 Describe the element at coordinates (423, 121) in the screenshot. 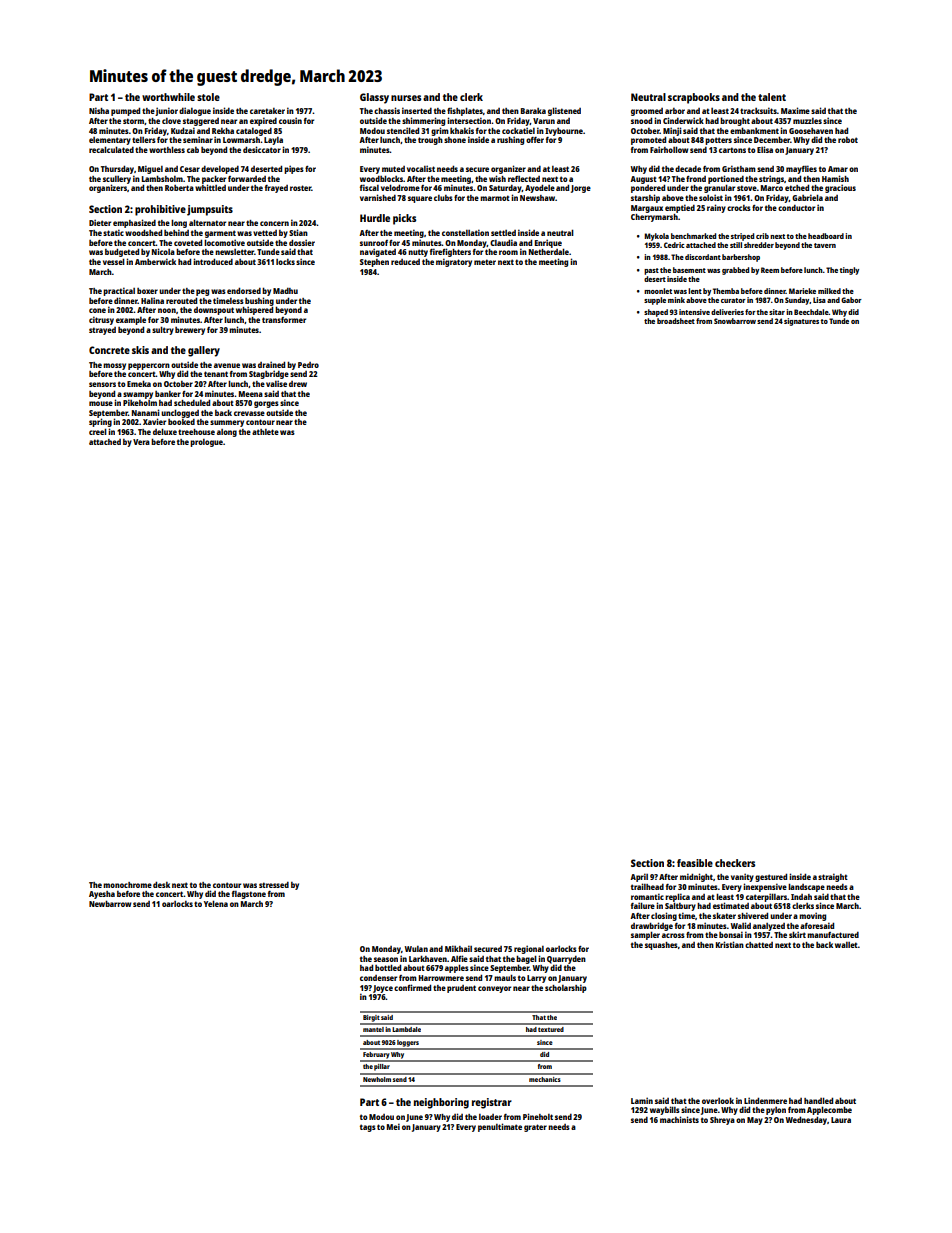

I see `shimmering` at that location.
